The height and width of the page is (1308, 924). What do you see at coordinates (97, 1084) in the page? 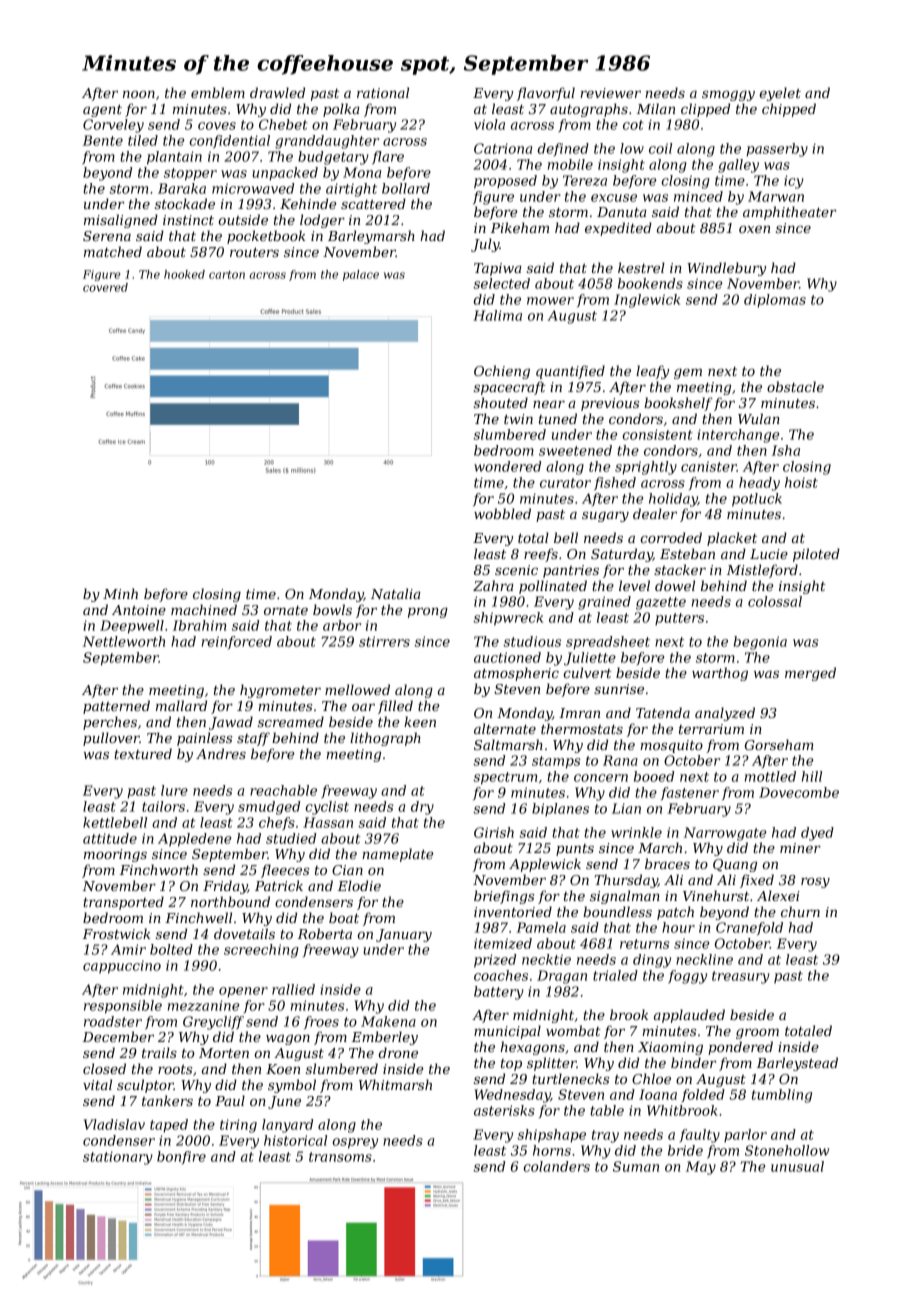
I see `vital` at bounding box center [97, 1084].
